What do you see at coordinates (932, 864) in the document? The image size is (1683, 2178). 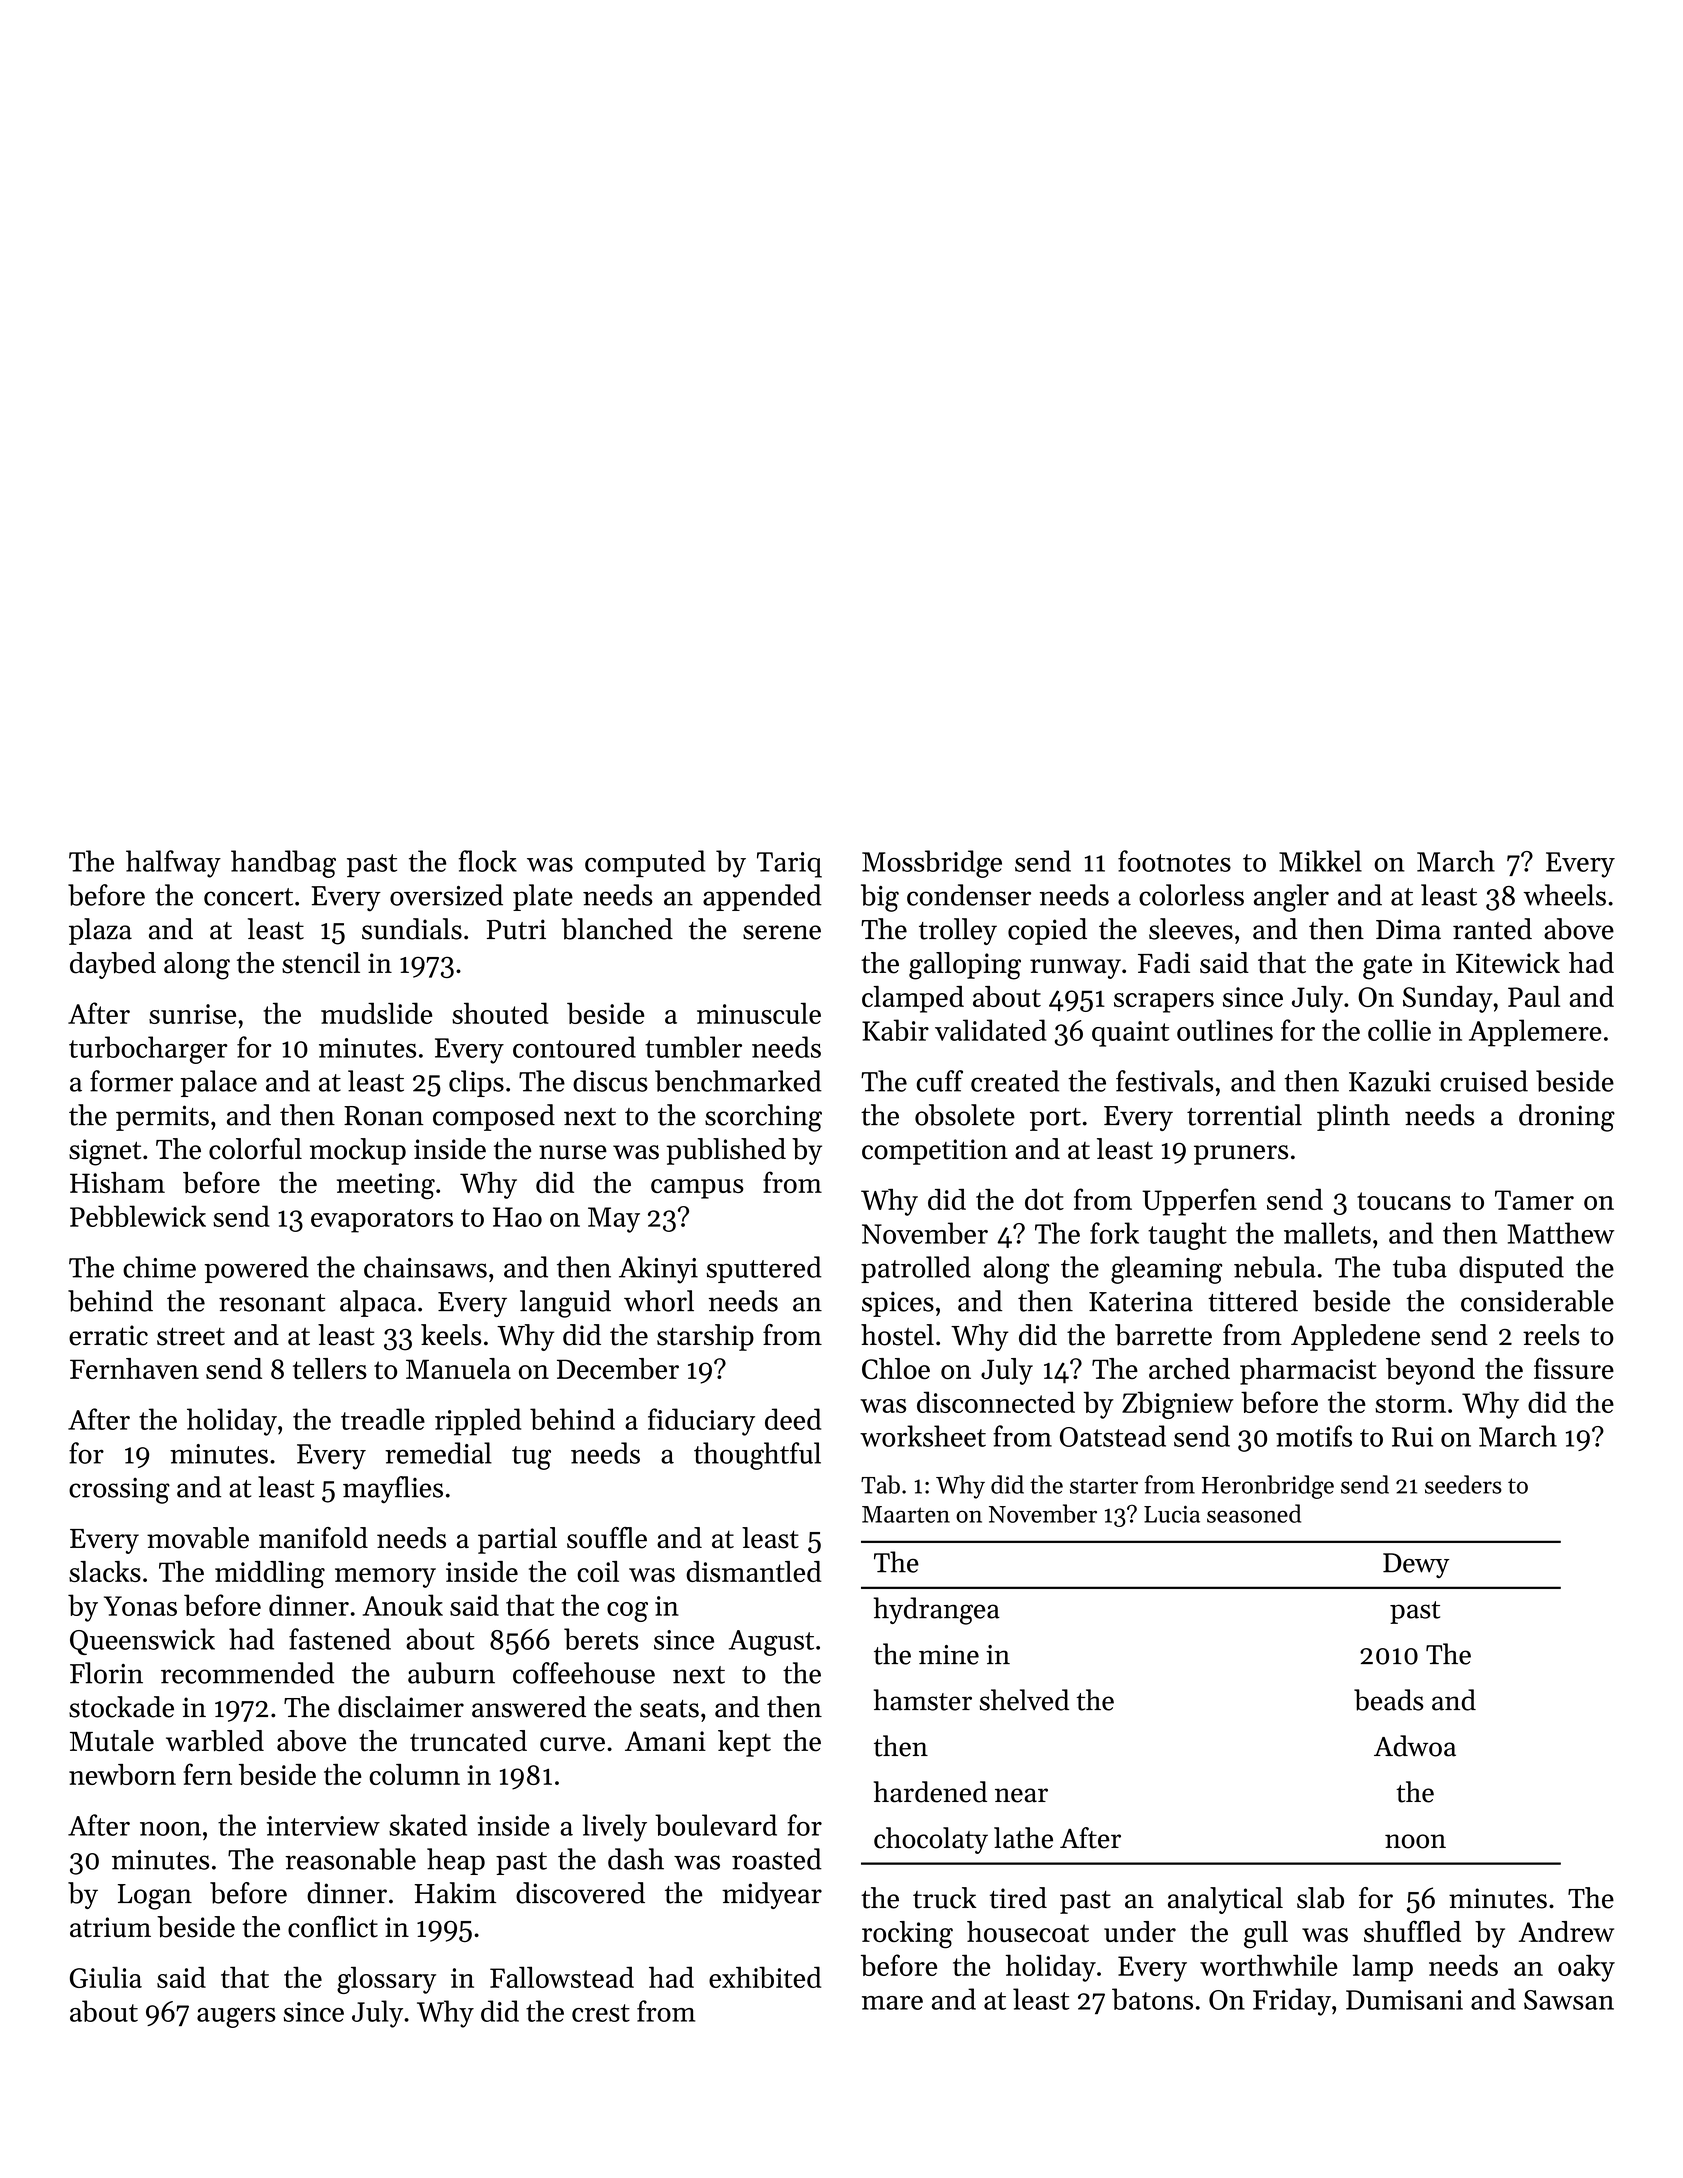 I see `Mossbridge` at bounding box center [932, 864].
